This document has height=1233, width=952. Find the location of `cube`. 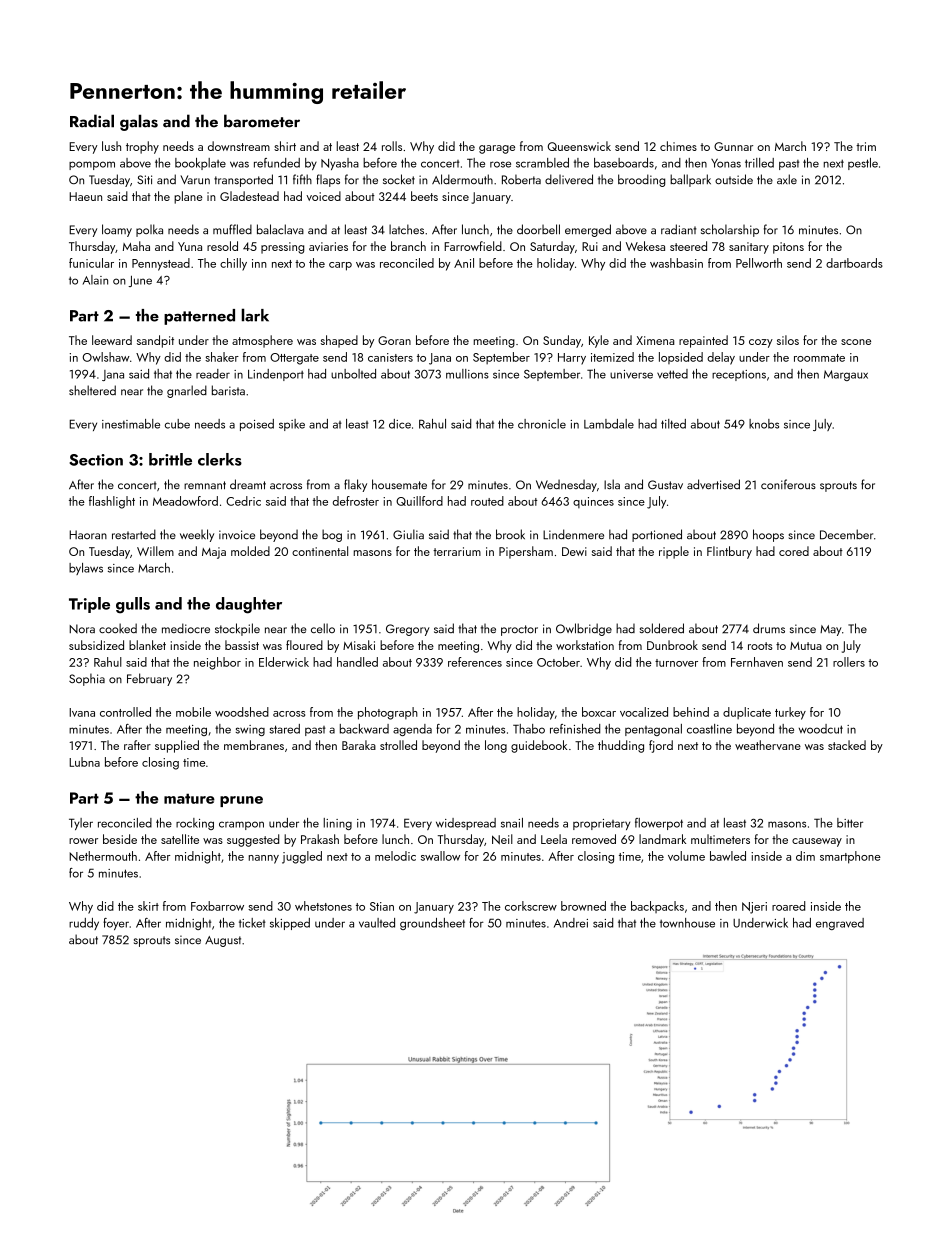

cube is located at coordinates (177, 424).
